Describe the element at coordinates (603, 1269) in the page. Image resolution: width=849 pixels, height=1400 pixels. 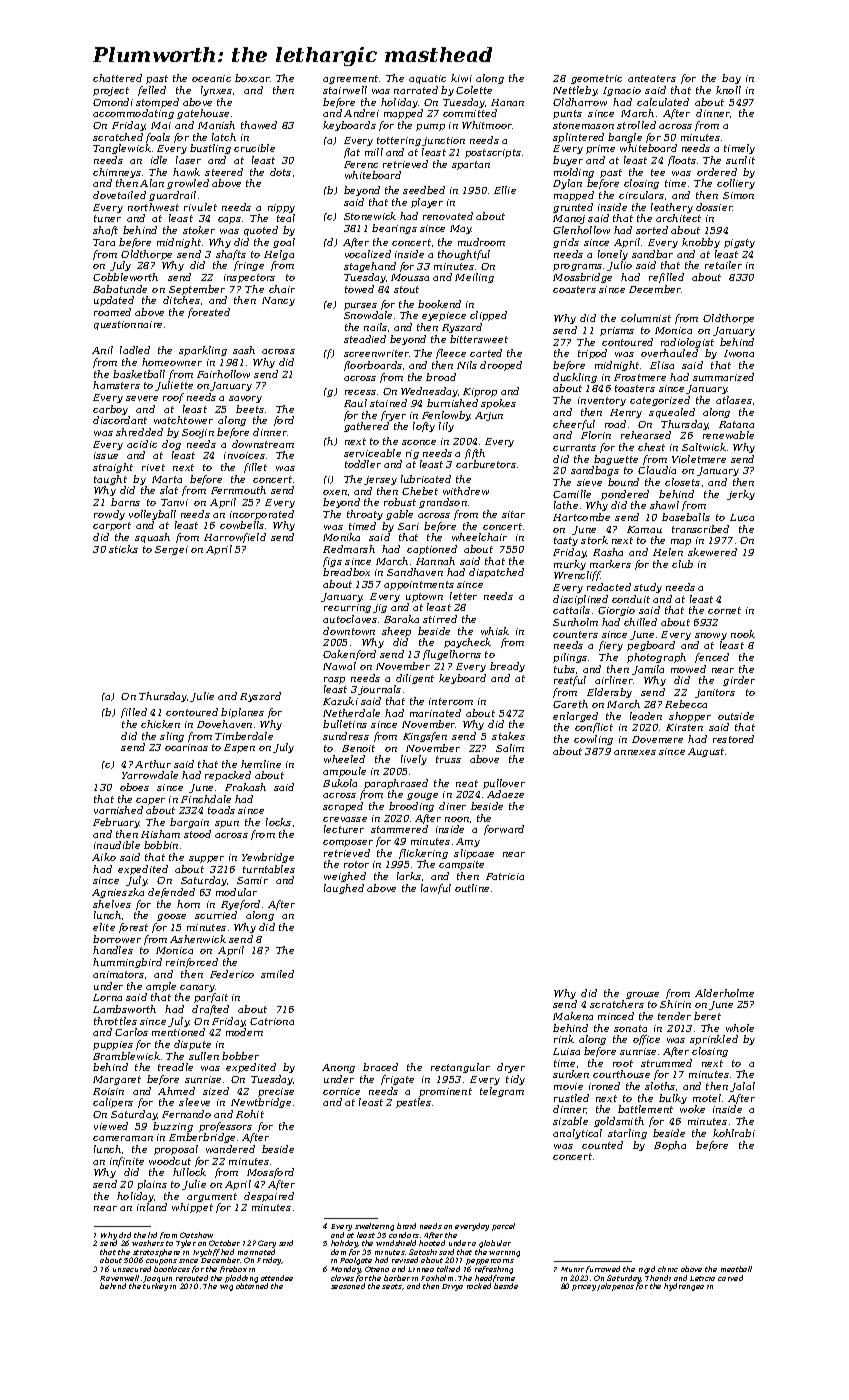
I see `furrowed` at that location.
